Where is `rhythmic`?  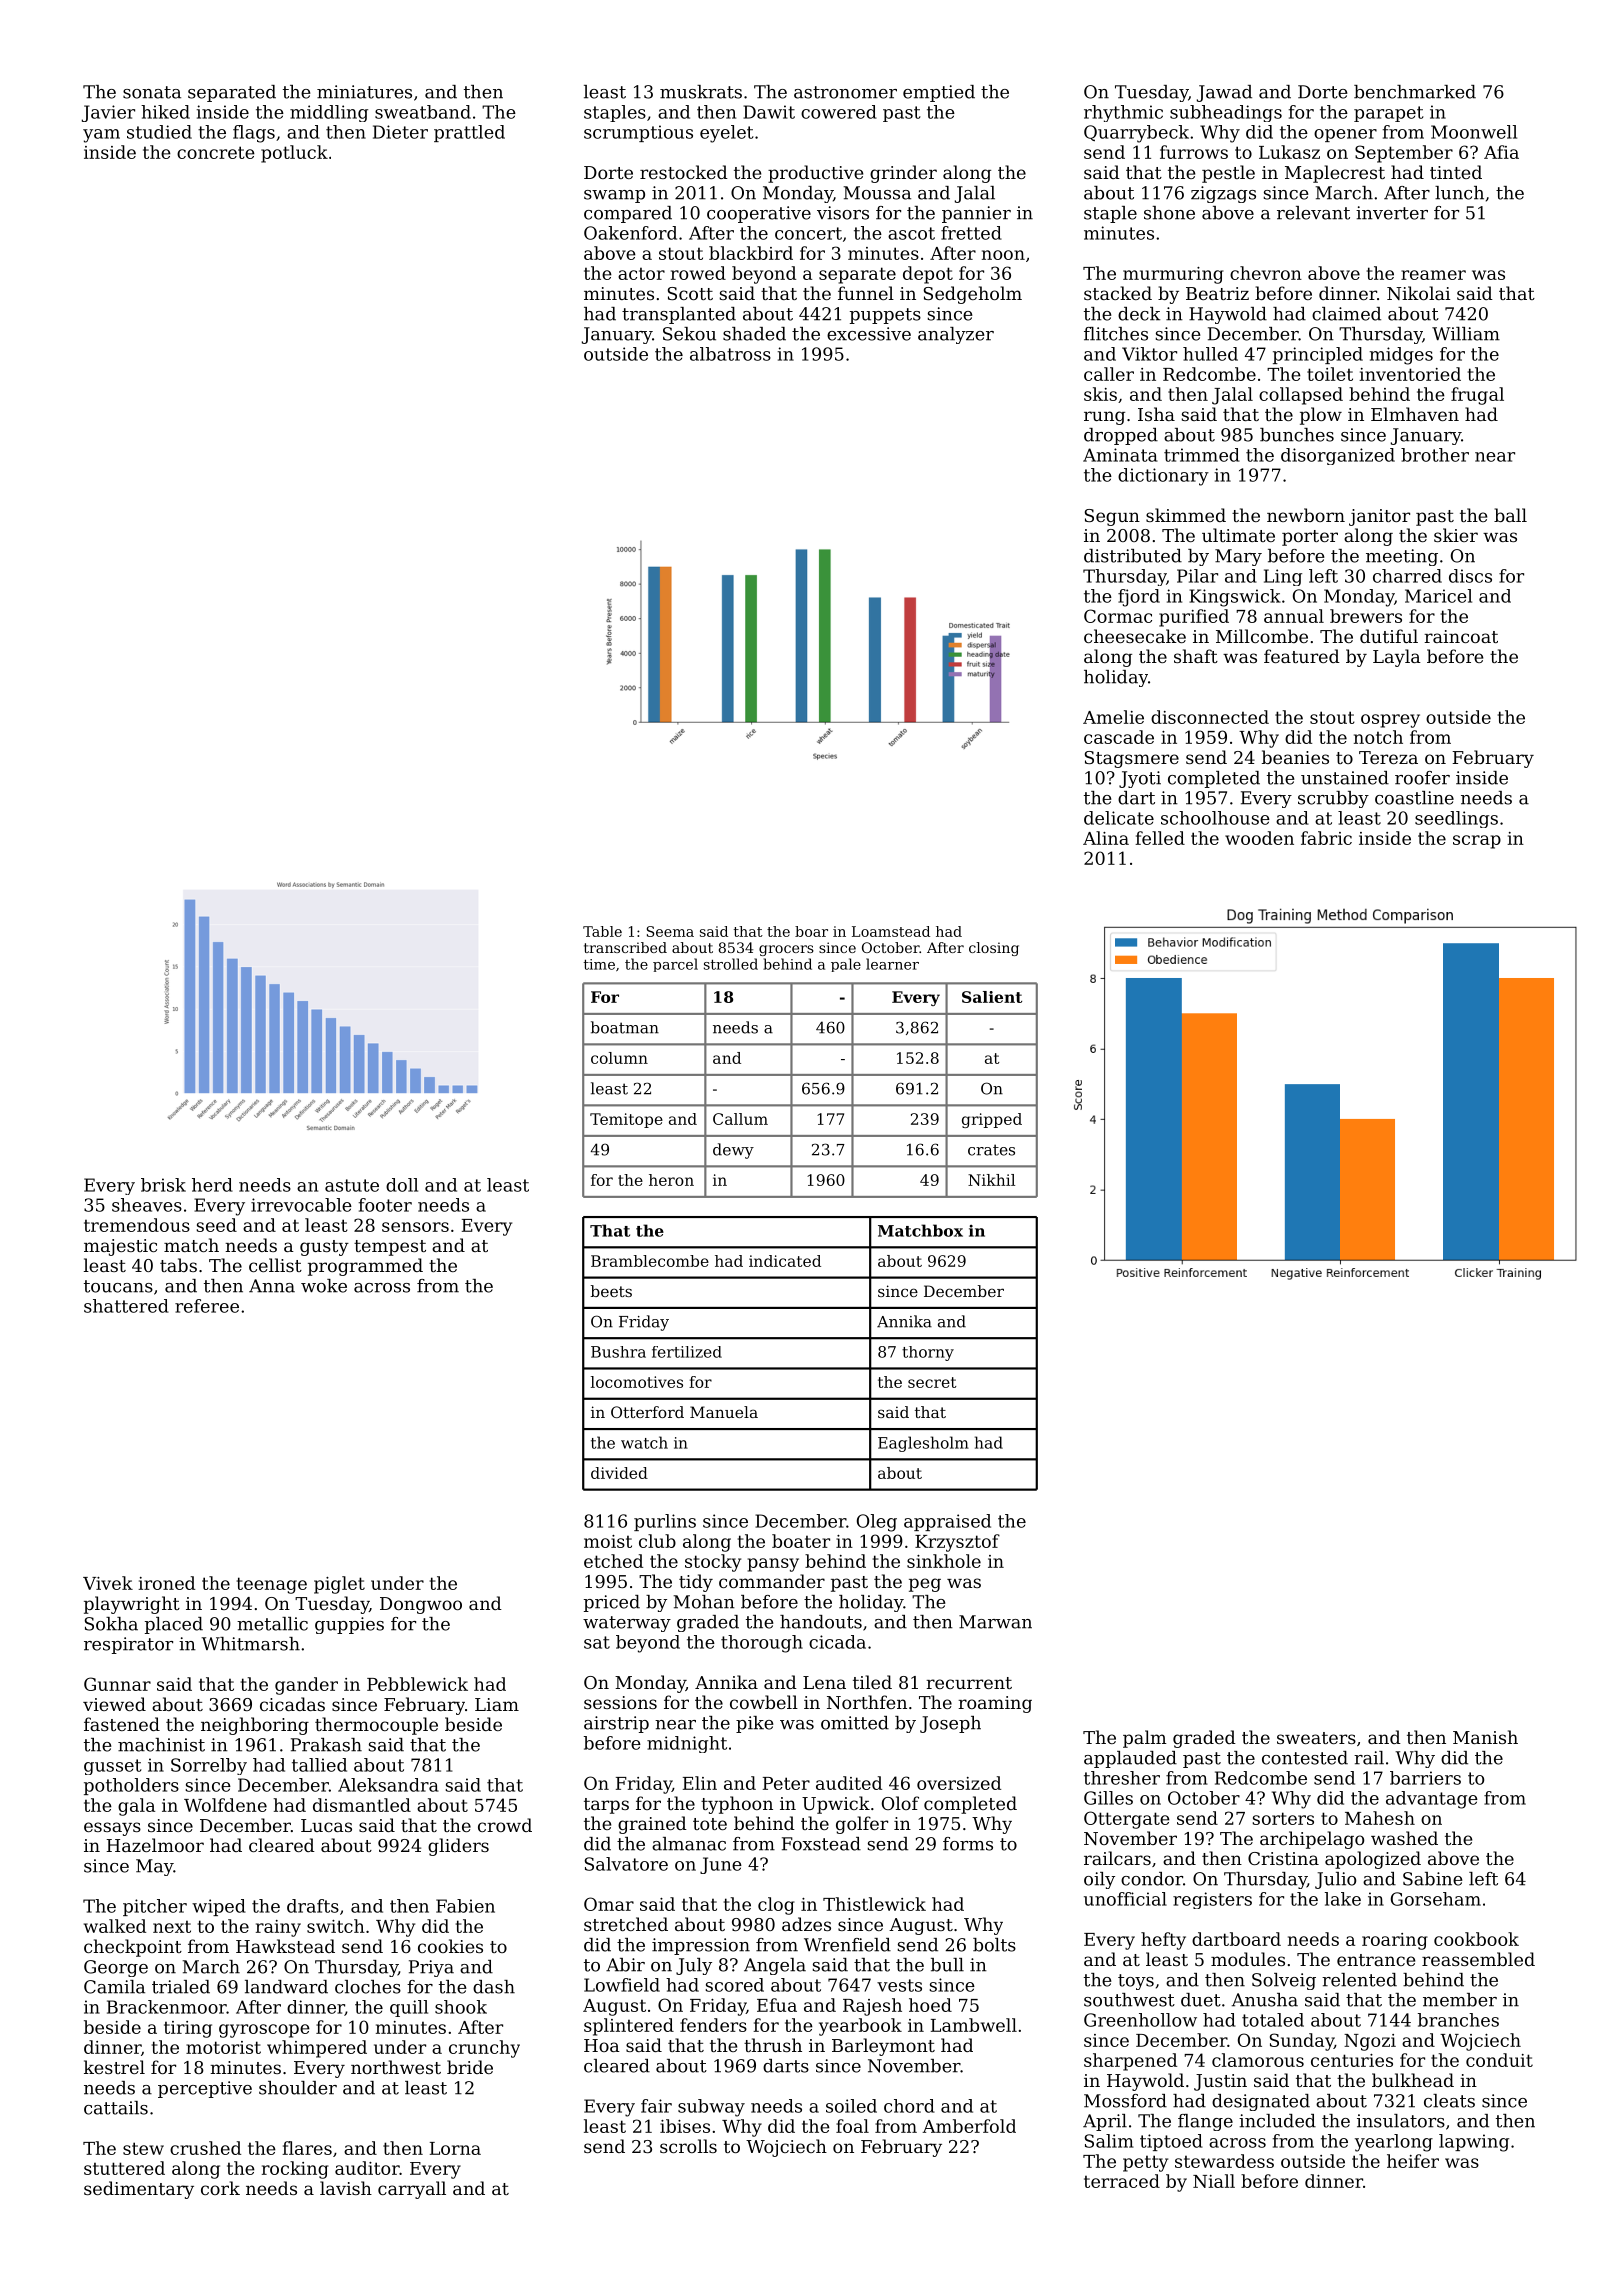
rhythmic is located at coordinates (1123, 113).
